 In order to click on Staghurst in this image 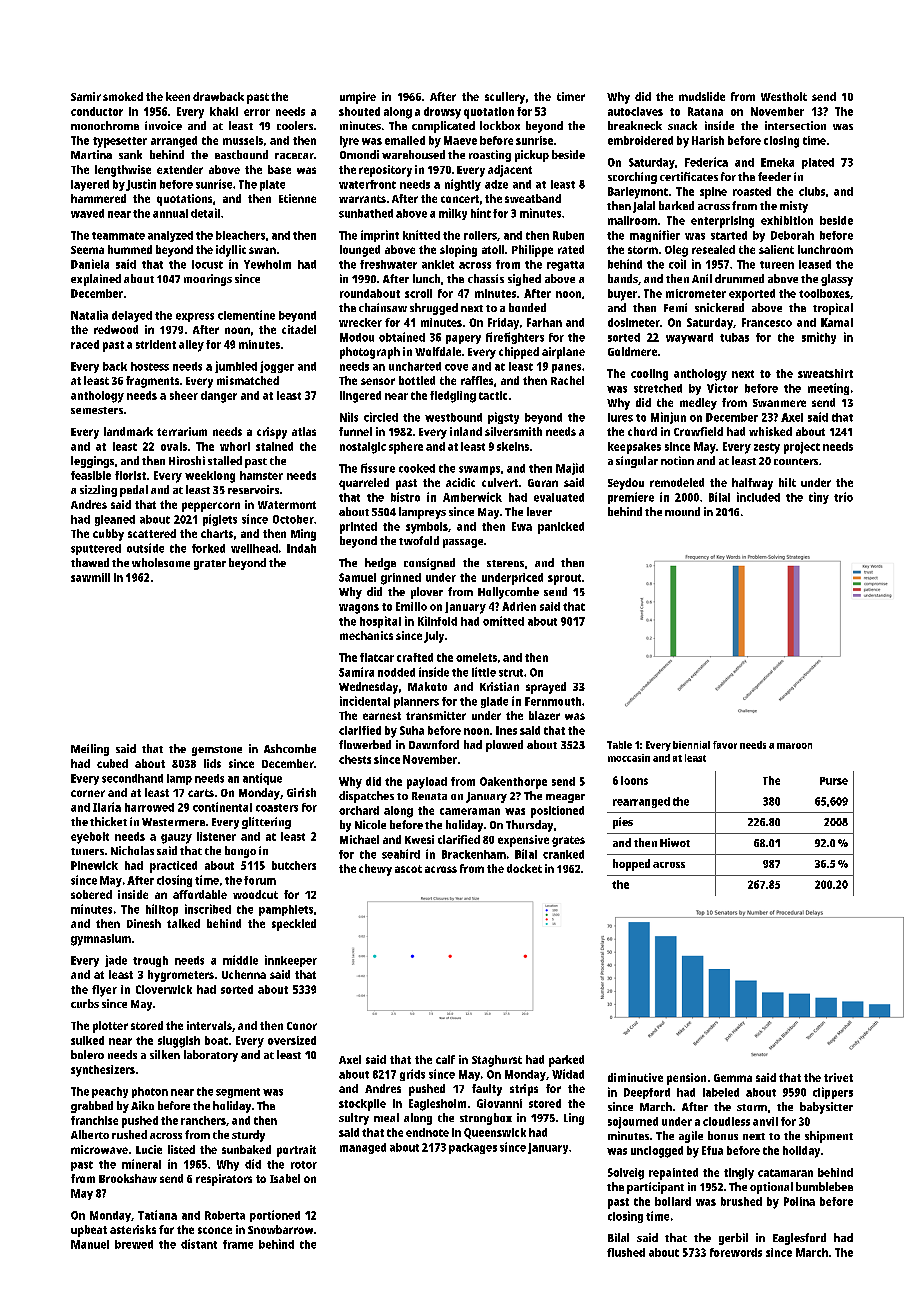, I will do `click(497, 1061)`.
